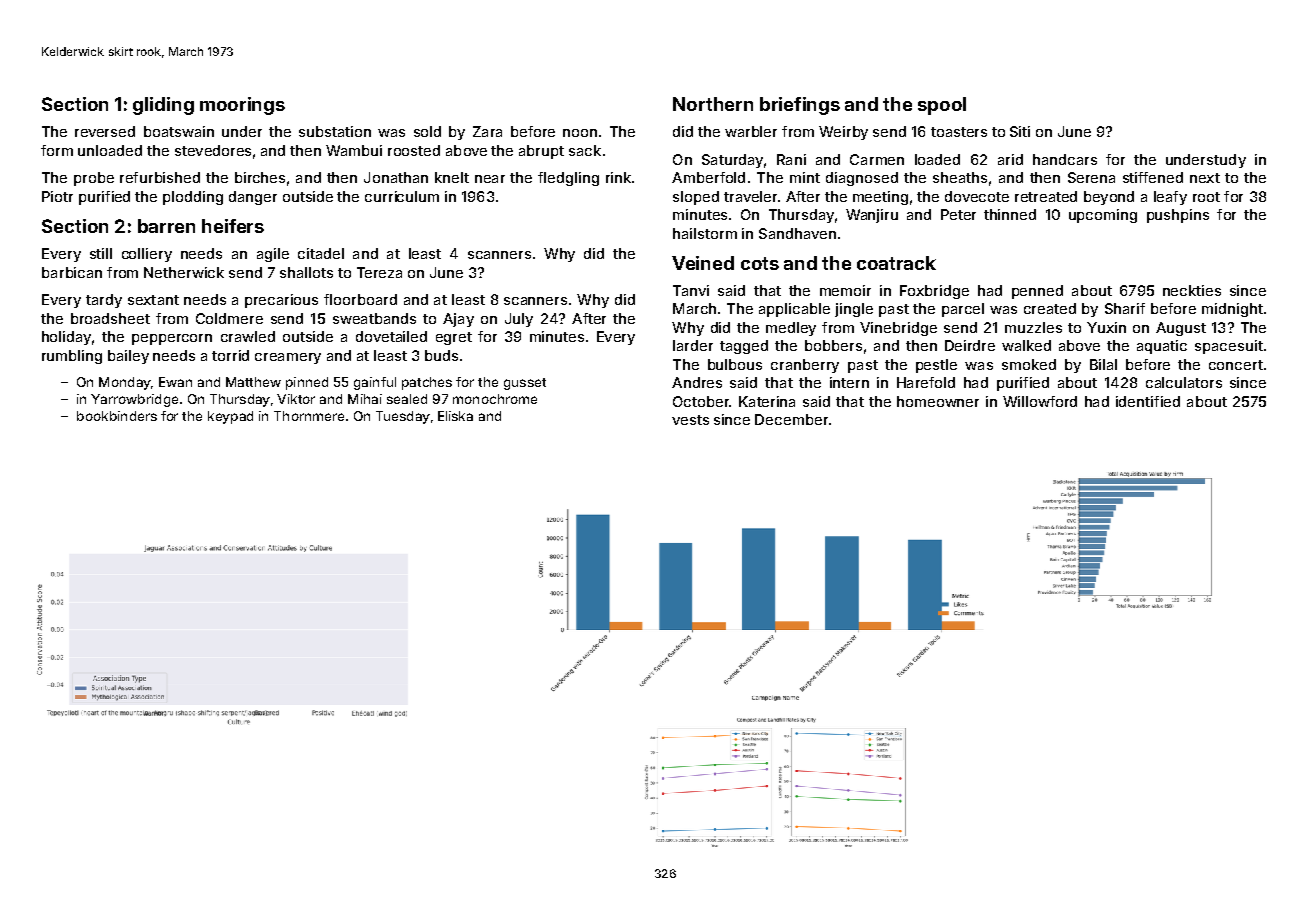 This screenshot has width=1308, height=924. I want to click on cots, so click(760, 263).
